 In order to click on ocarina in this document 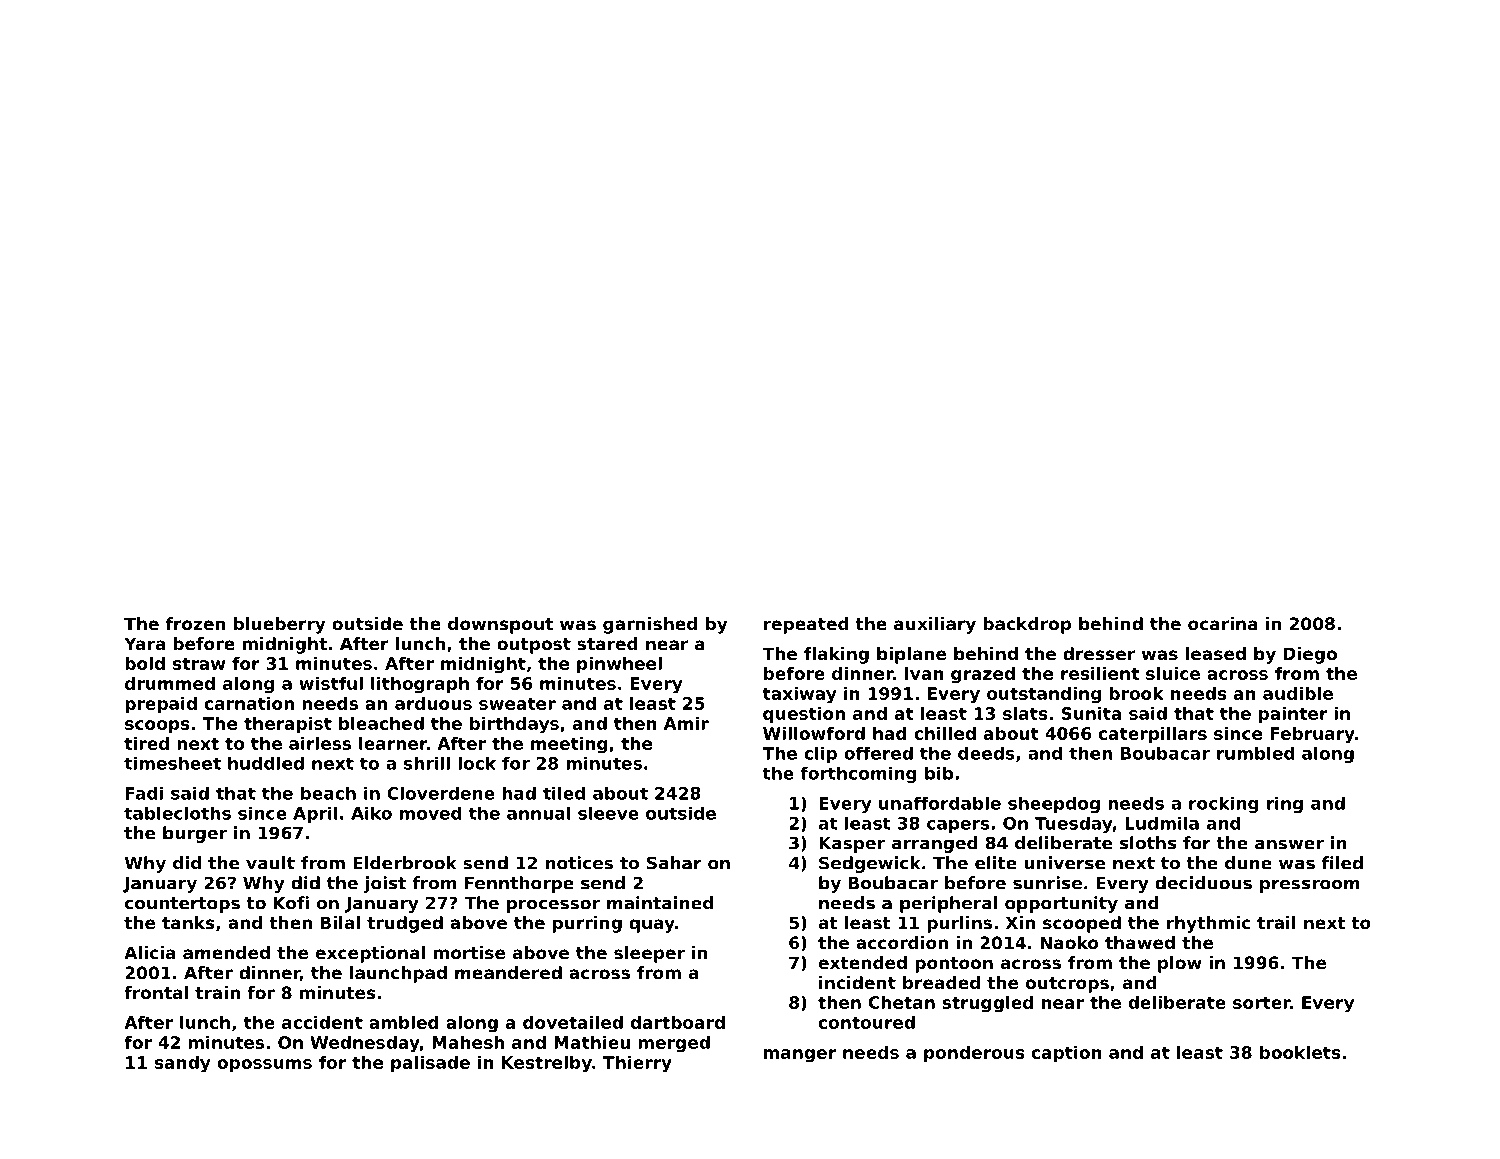, I will do `click(1223, 623)`.
